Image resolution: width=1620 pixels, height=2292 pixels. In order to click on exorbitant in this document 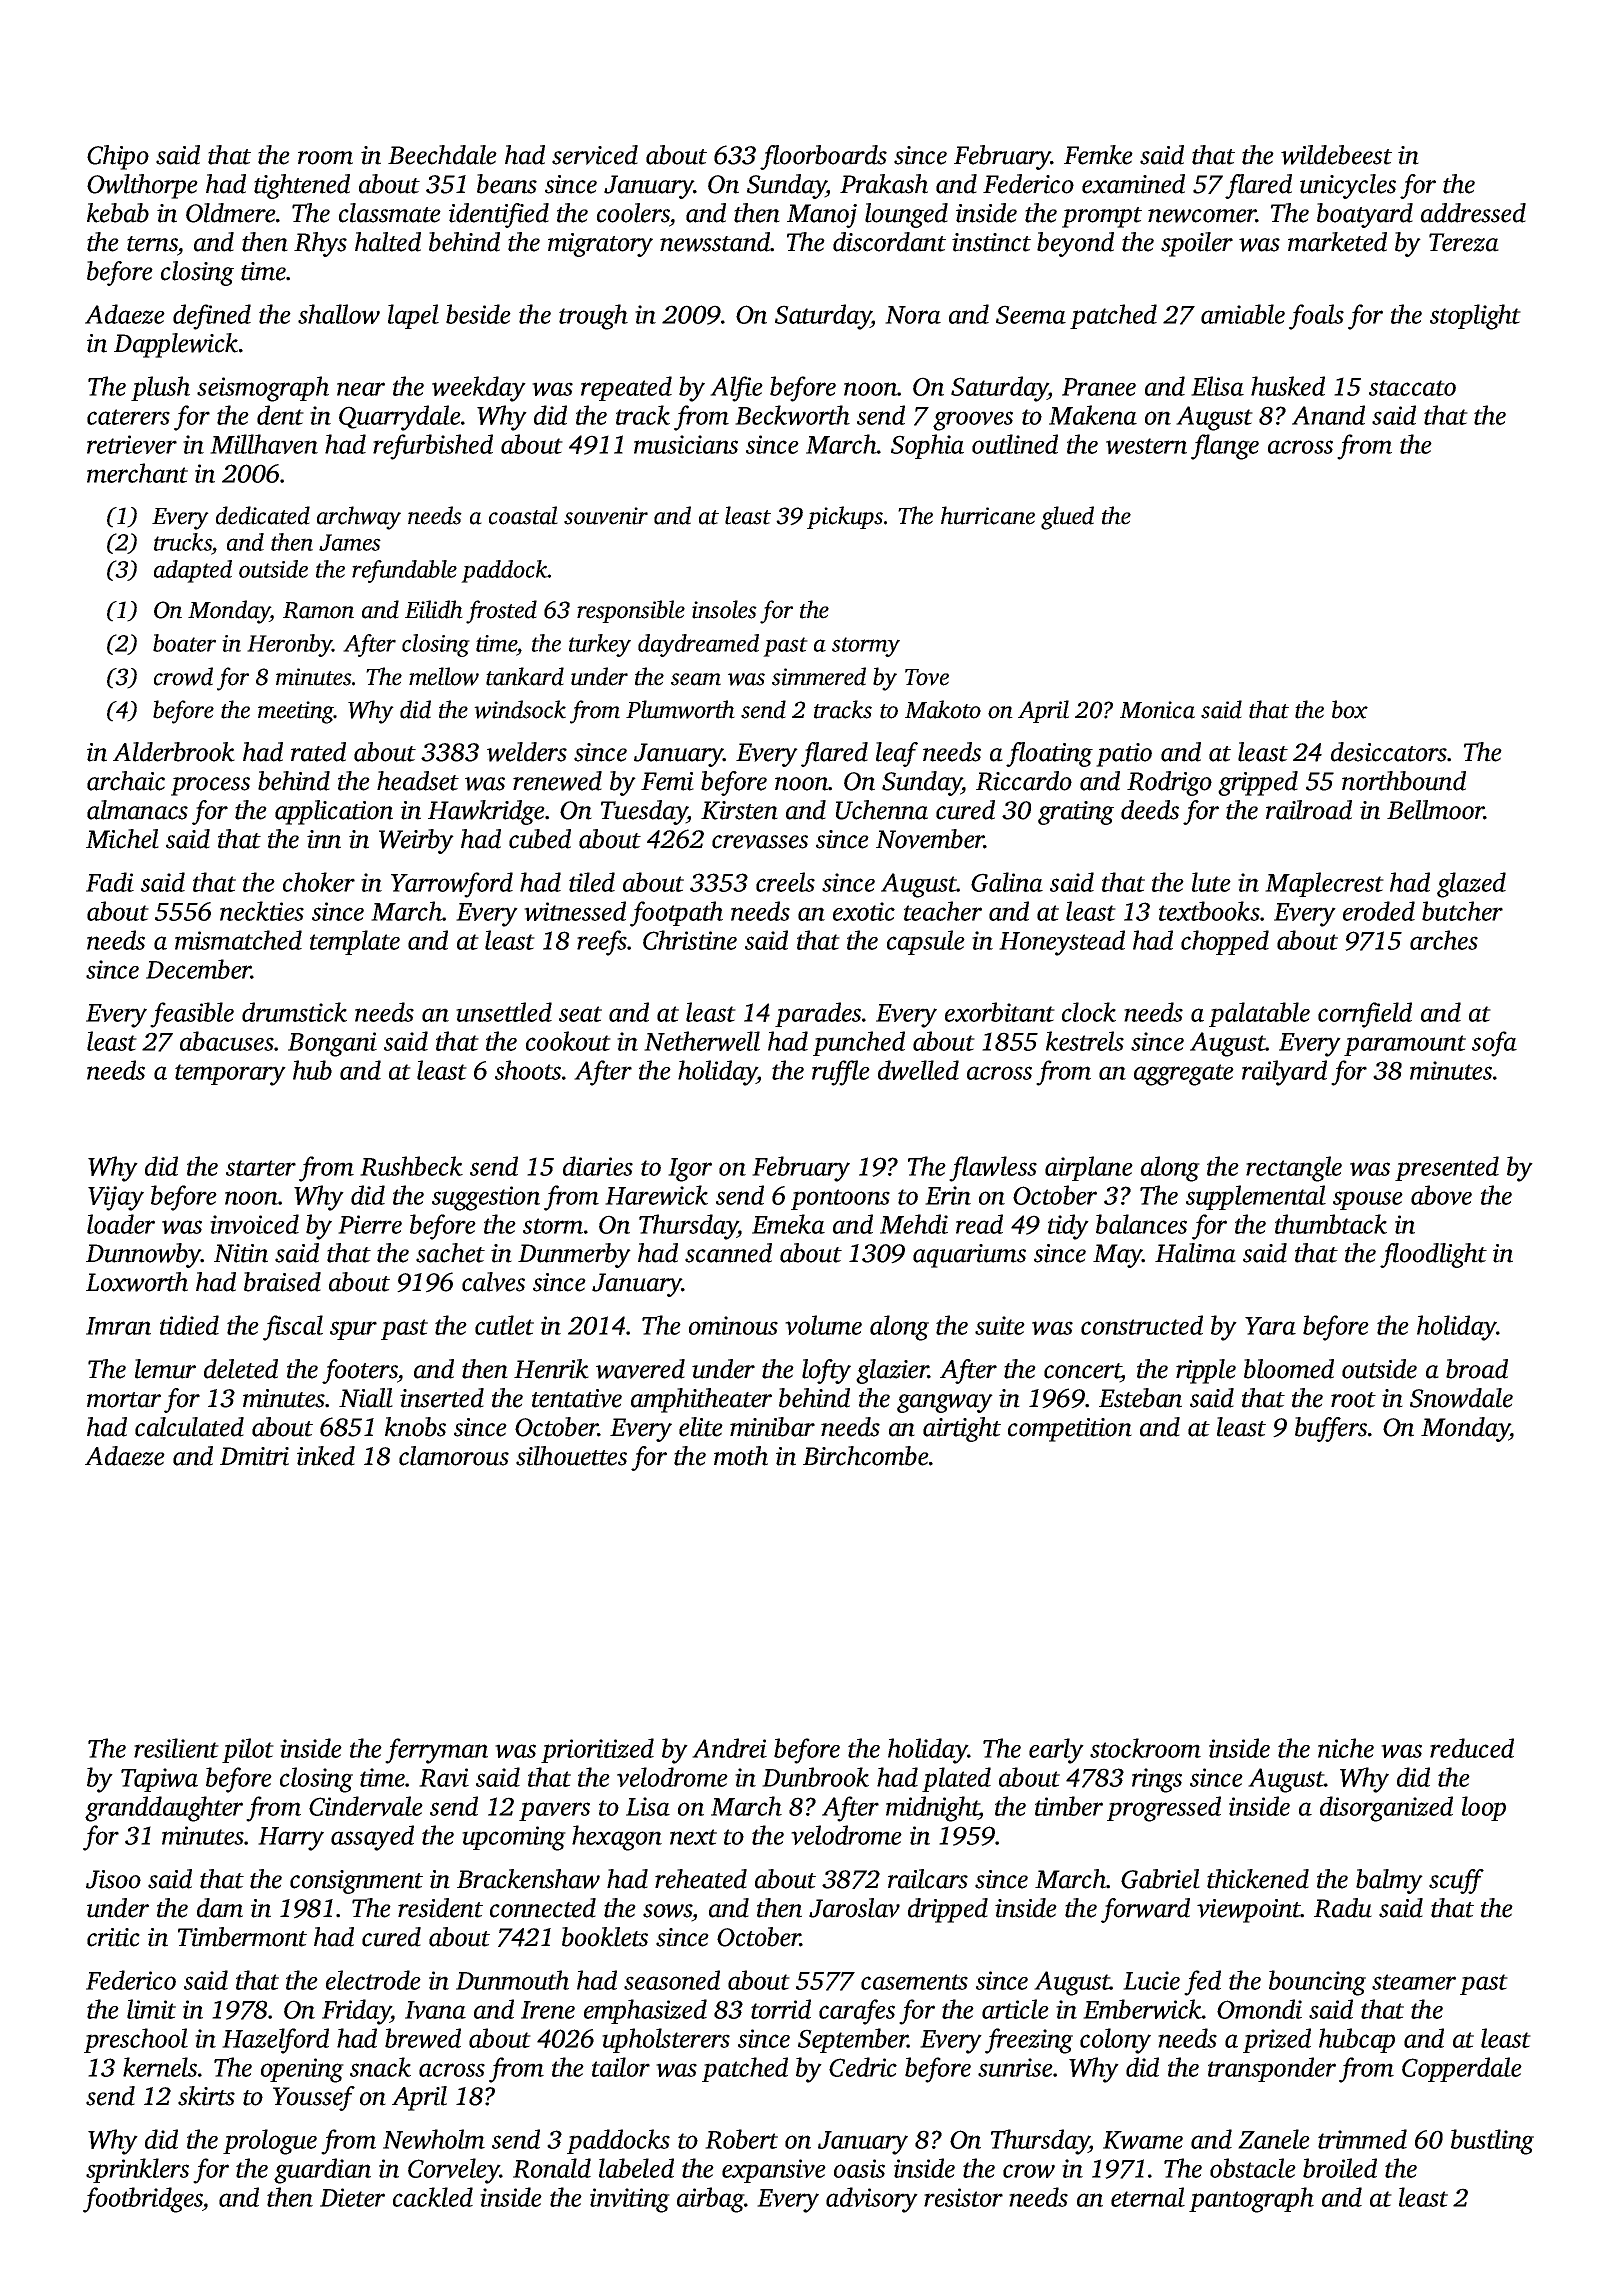, I will do `click(1000, 1012)`.
